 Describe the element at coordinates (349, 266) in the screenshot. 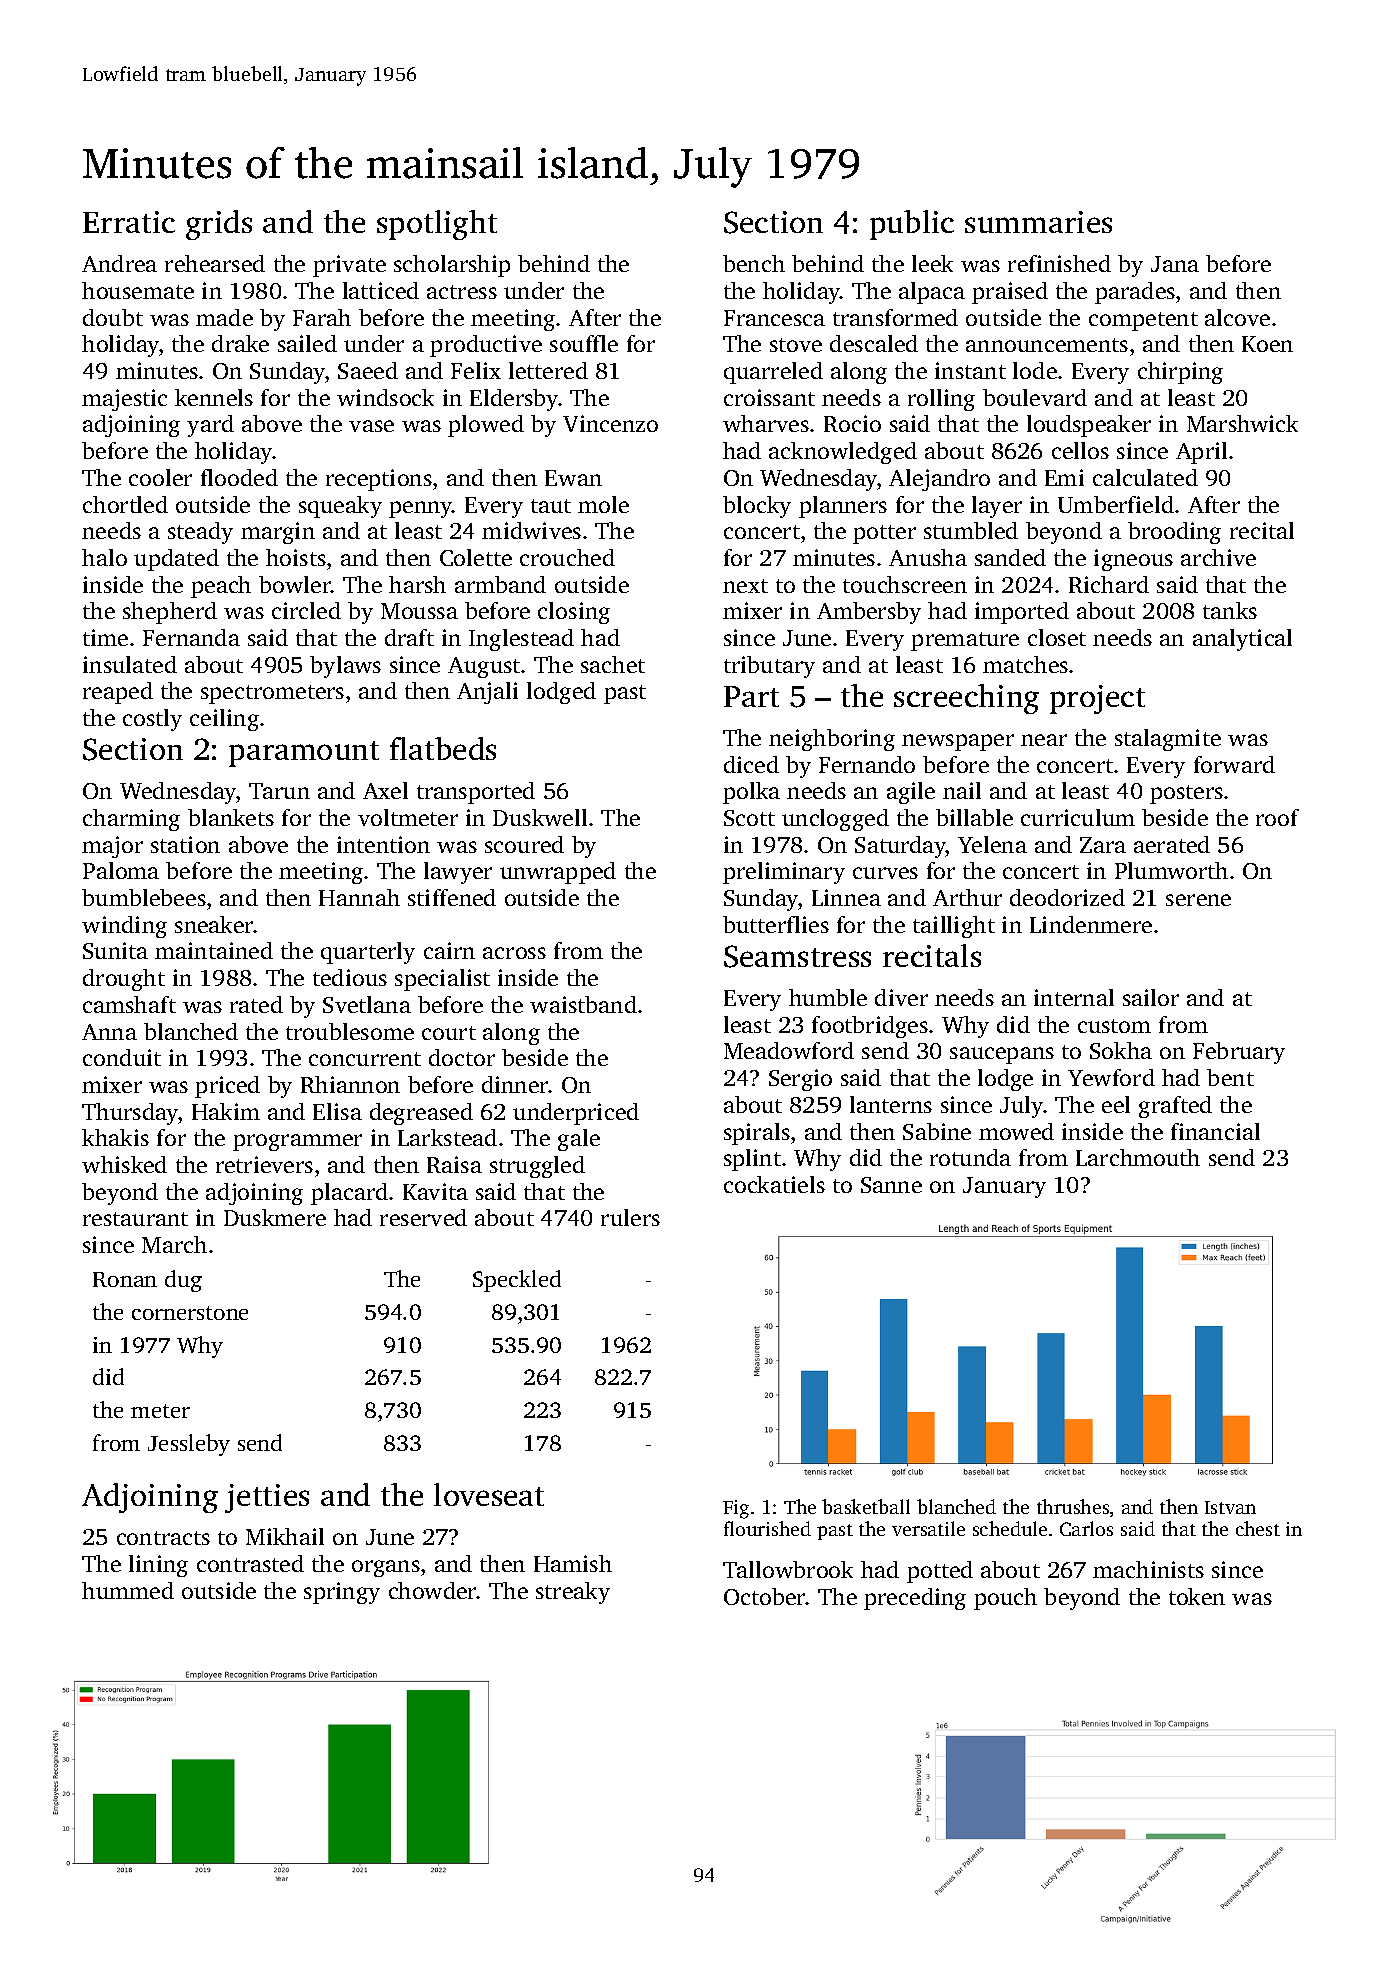

I see `private` at that location.
